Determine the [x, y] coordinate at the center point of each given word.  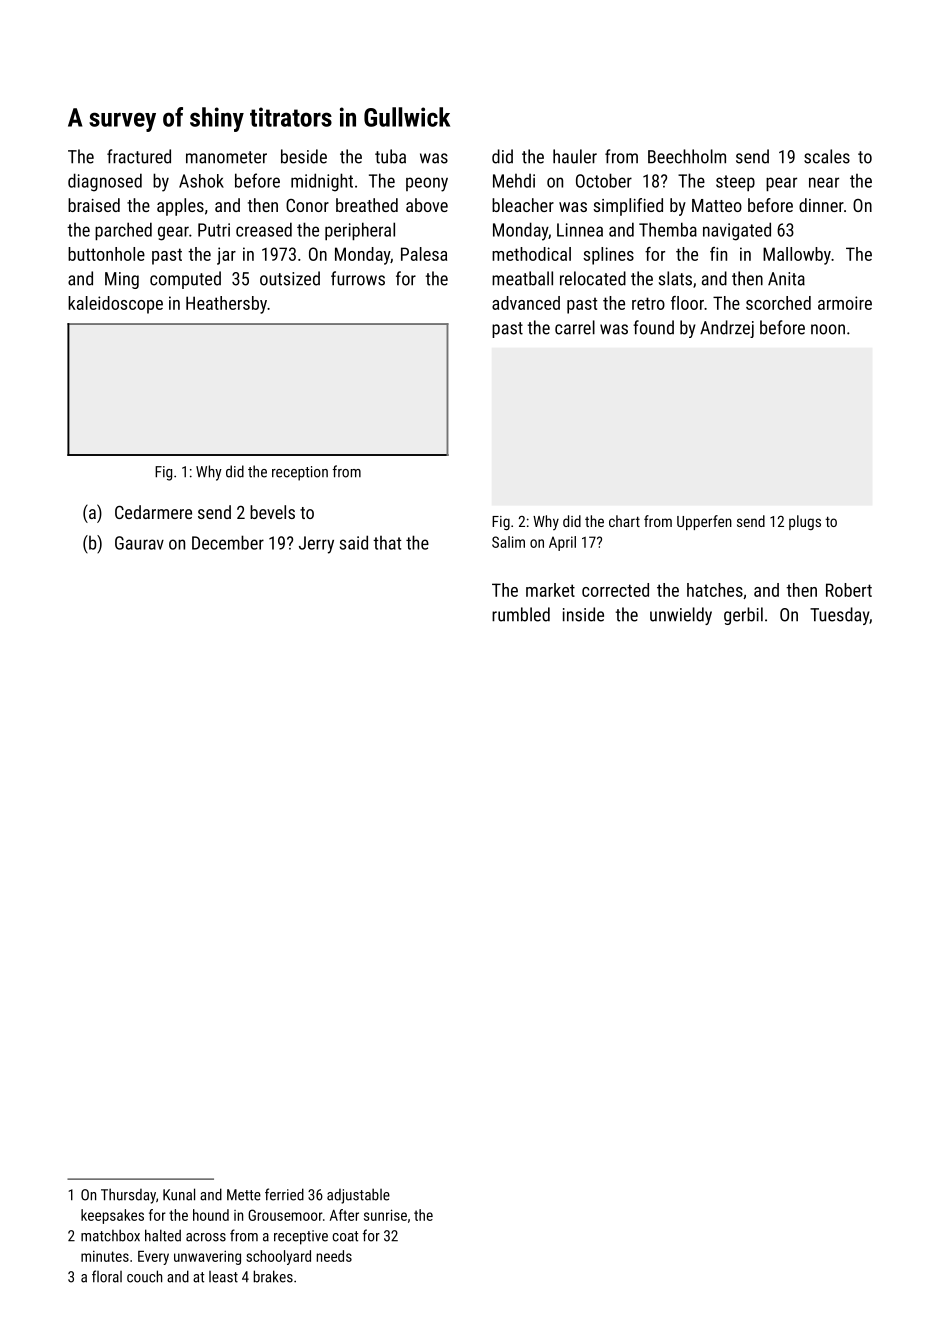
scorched [778, 303]
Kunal [179, 1194]
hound [211, 1215]
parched [123, 231]
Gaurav [139, 543]
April [562, 543]
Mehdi [514, 181]
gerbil [743, 616]
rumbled [521, 614]
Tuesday [839, 616]
